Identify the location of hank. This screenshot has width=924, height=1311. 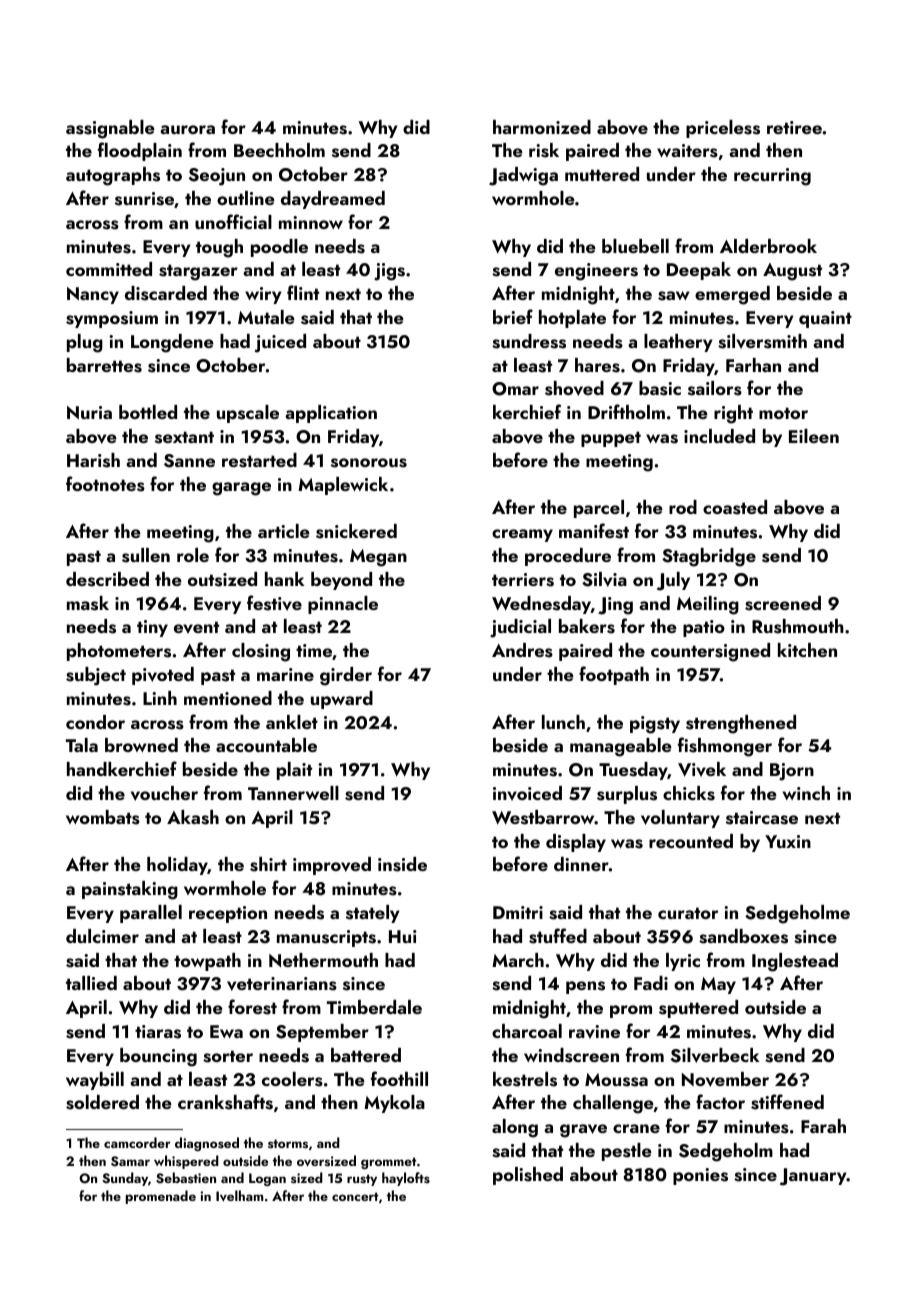
(284, 579).
